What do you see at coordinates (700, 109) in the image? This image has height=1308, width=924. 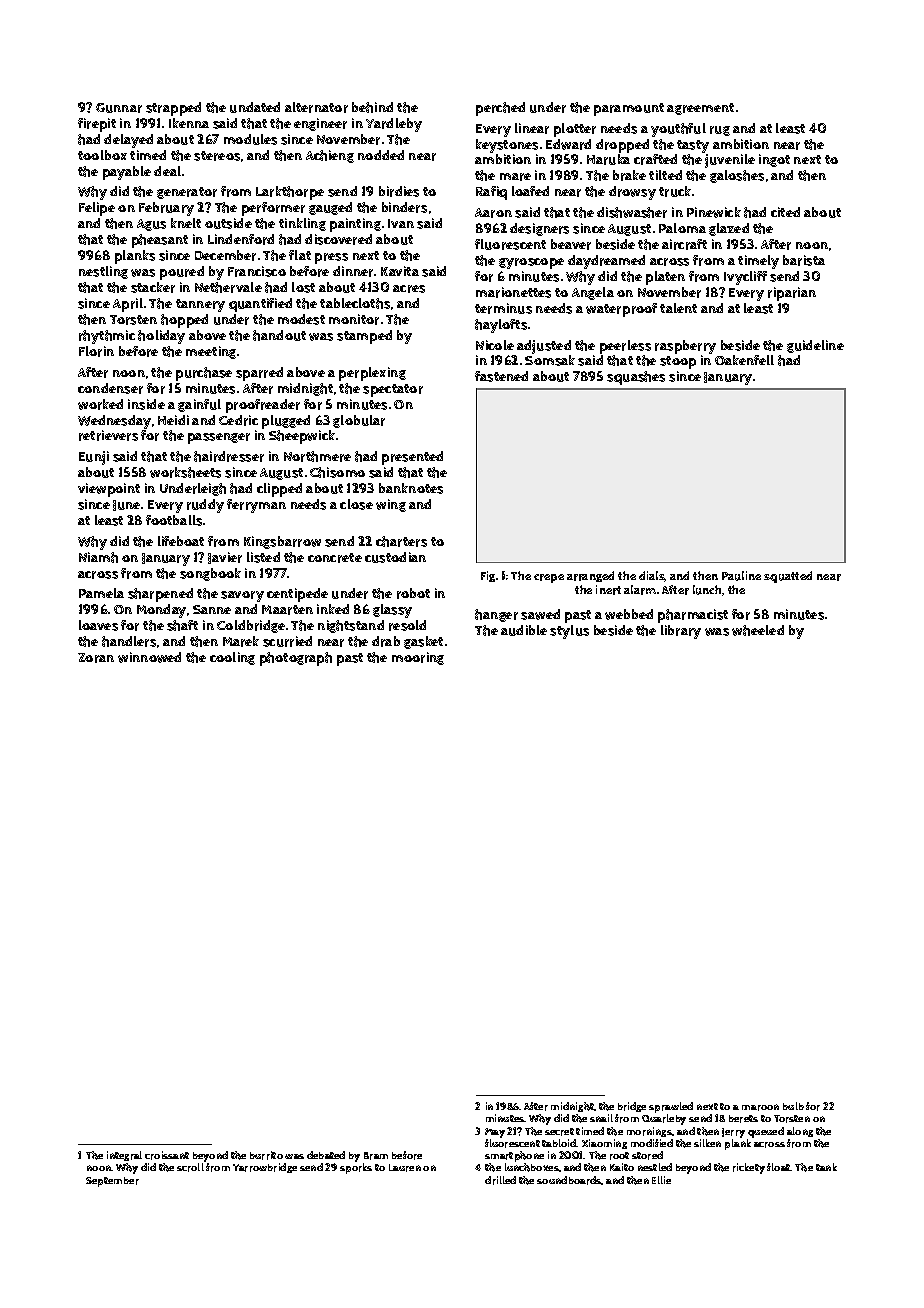 I see `agreement` at bounding box center [700, 109].
